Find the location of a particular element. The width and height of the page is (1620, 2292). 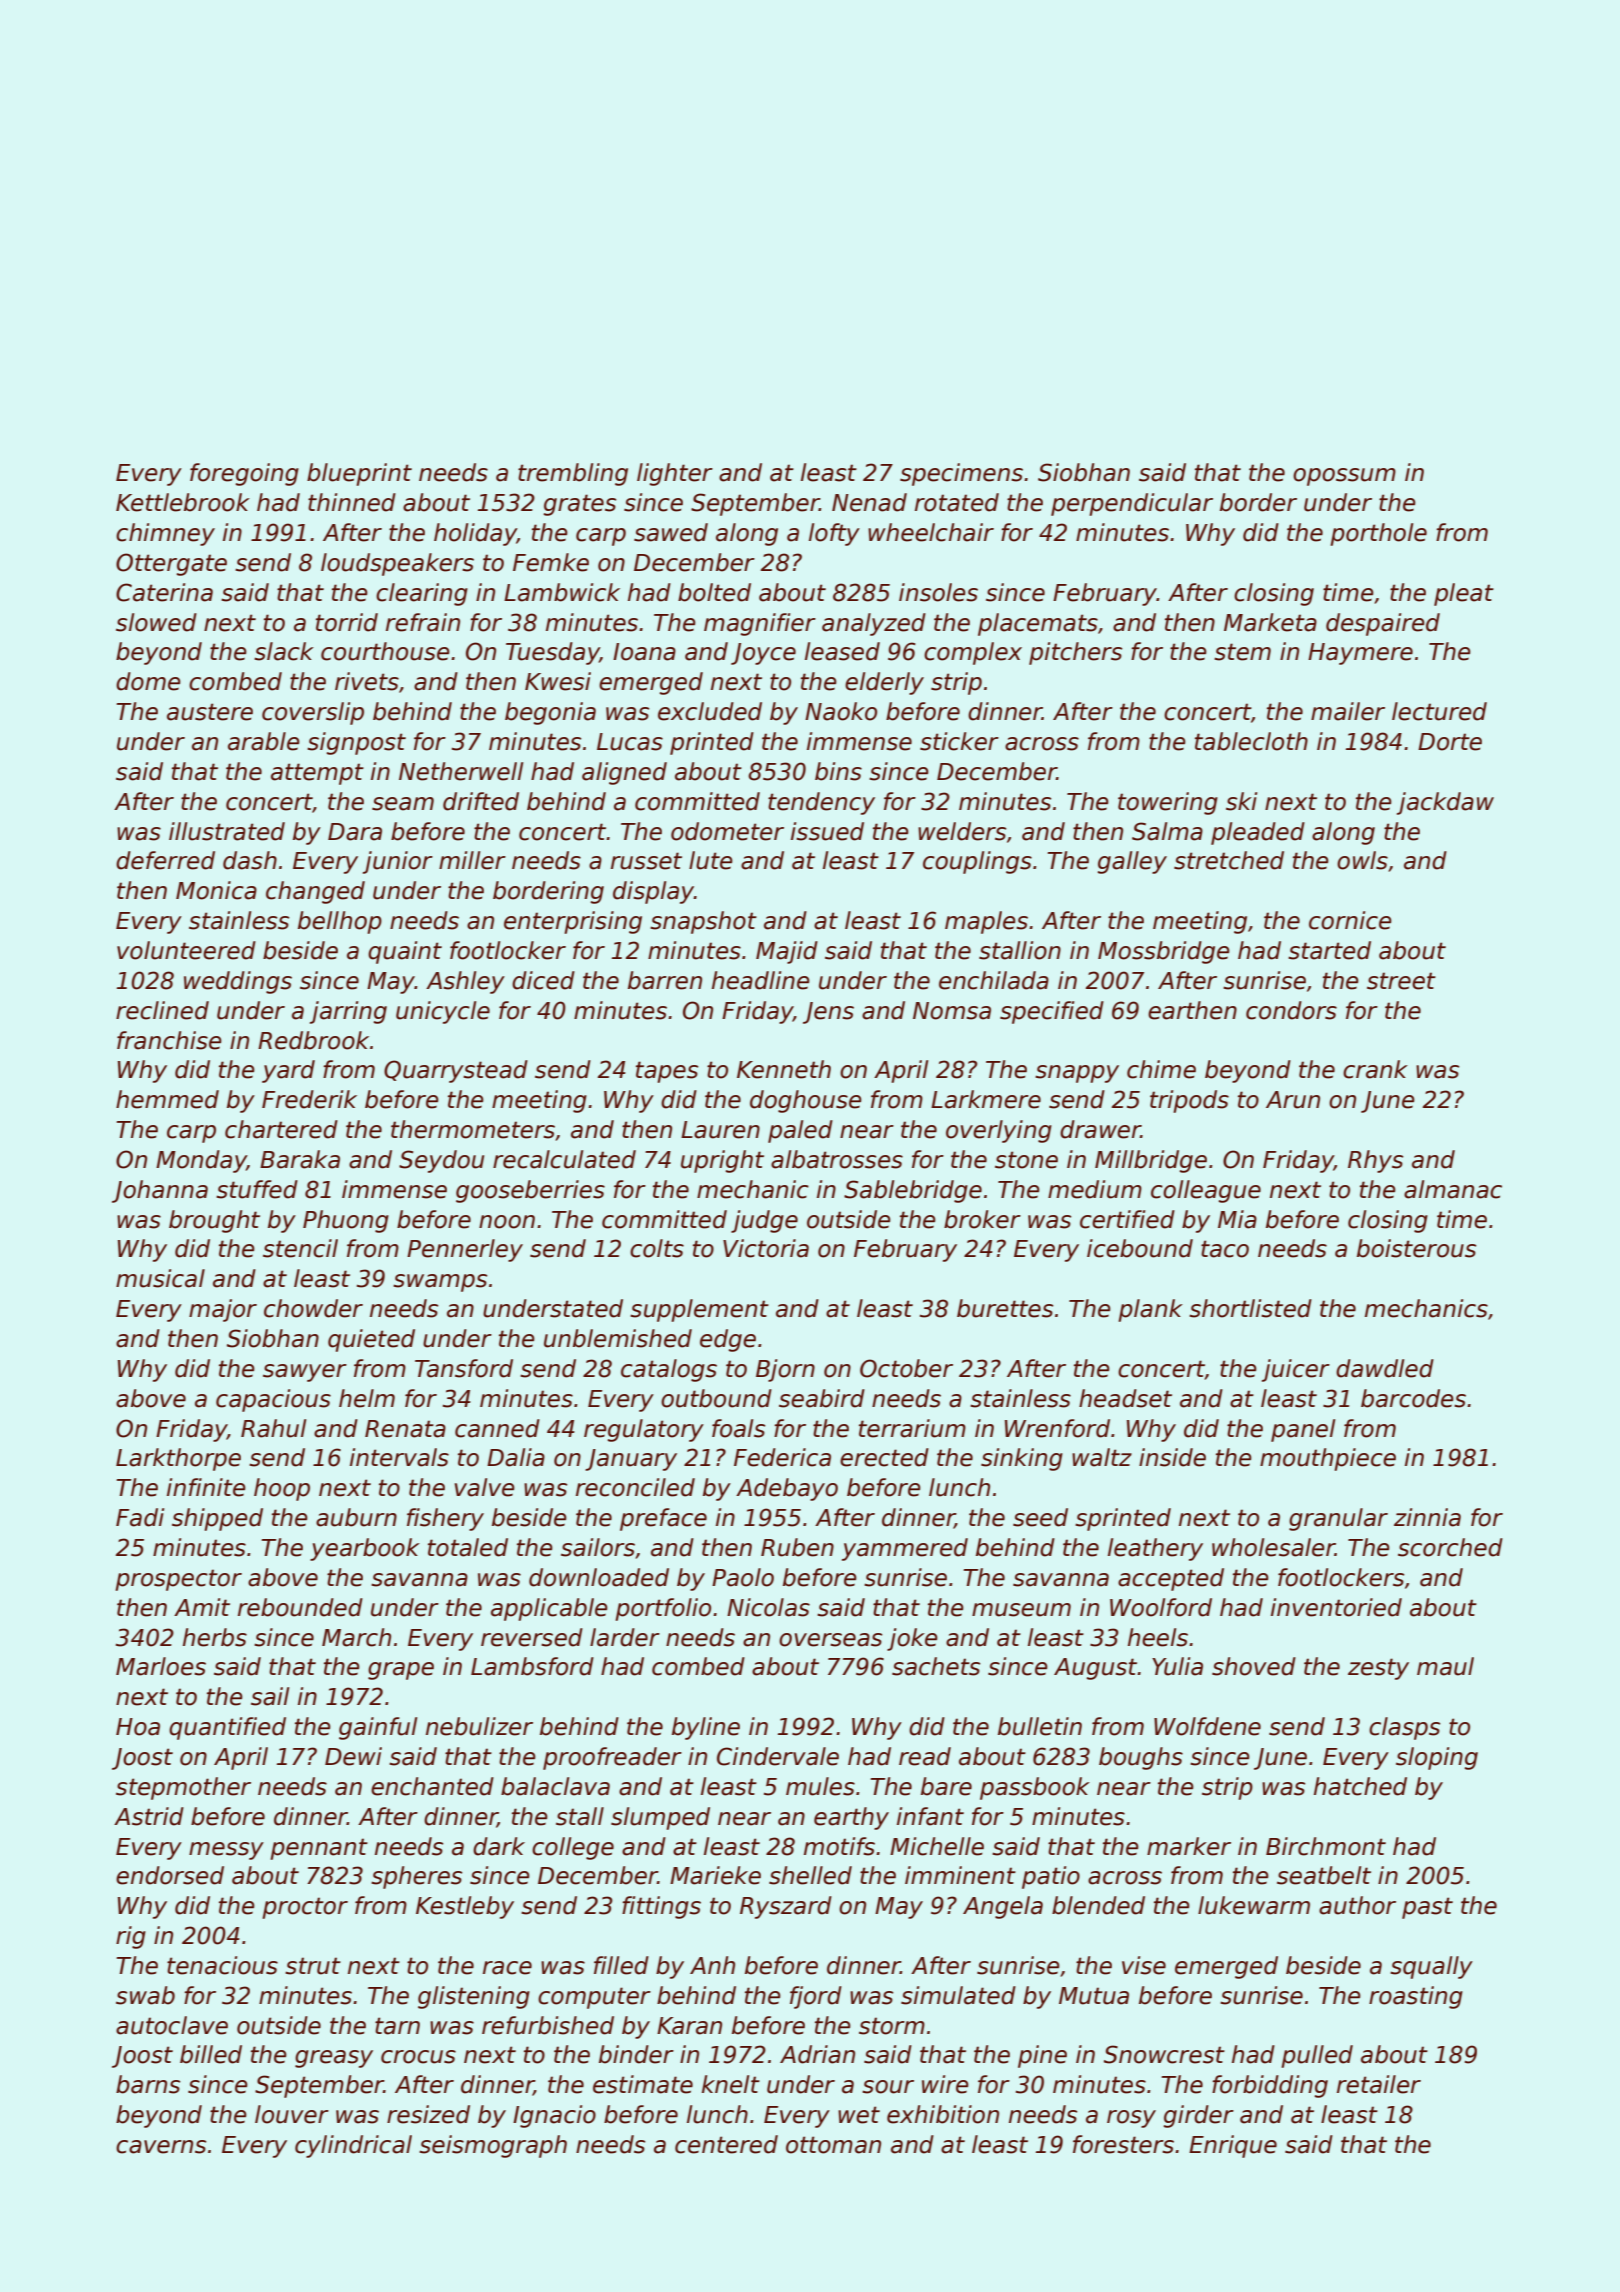

yammered is located at coordinates (905, 1549).
